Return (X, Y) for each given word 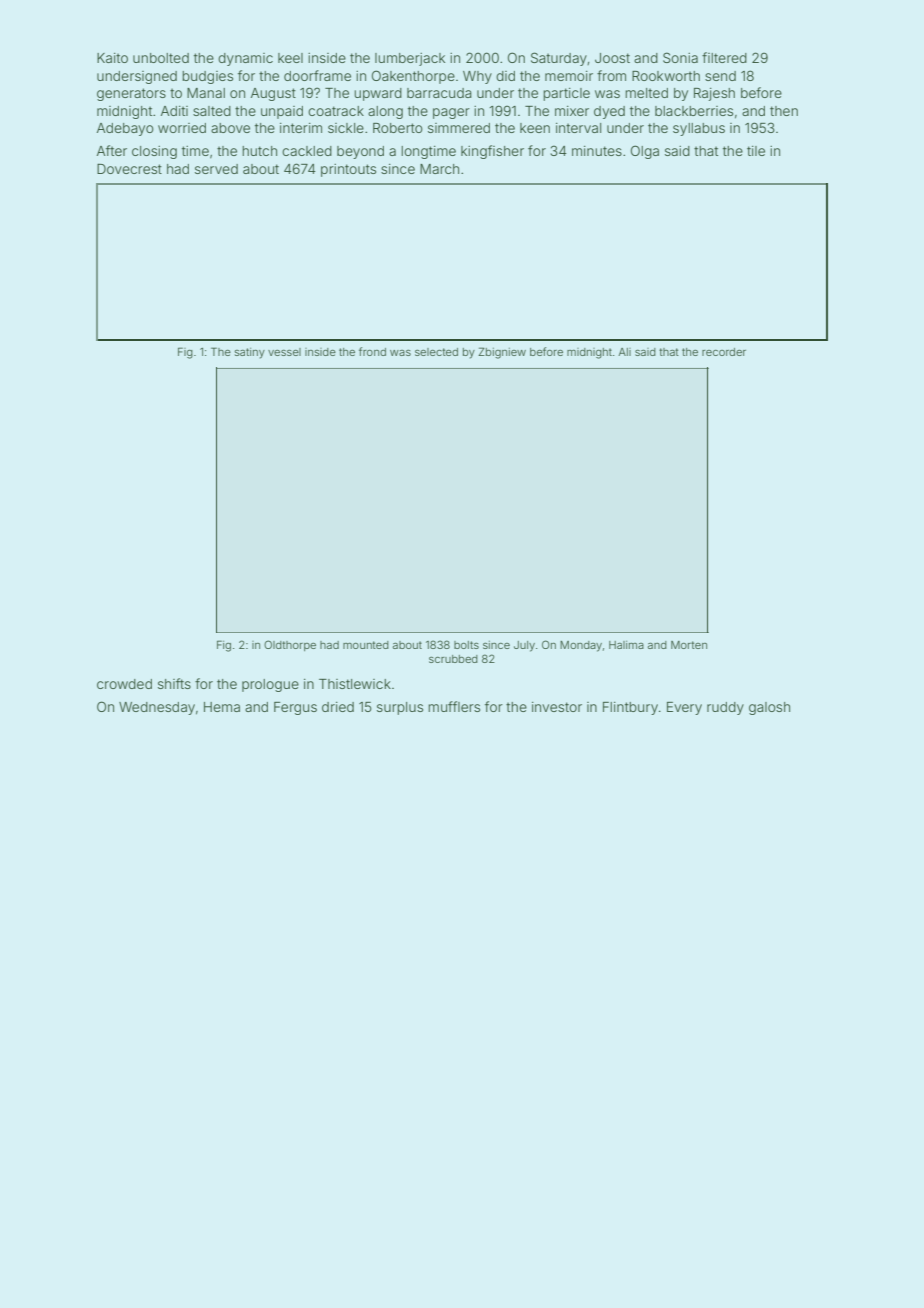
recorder (724, 352)
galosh (769, 708)
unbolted (161, 58)
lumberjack (410, 59)
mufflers (454, 706)
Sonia (680, 57)
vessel (284, 352)
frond (372, 351)
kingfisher (492, 152)
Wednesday (157, 708)
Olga (645, 152)
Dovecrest (129, 168)
